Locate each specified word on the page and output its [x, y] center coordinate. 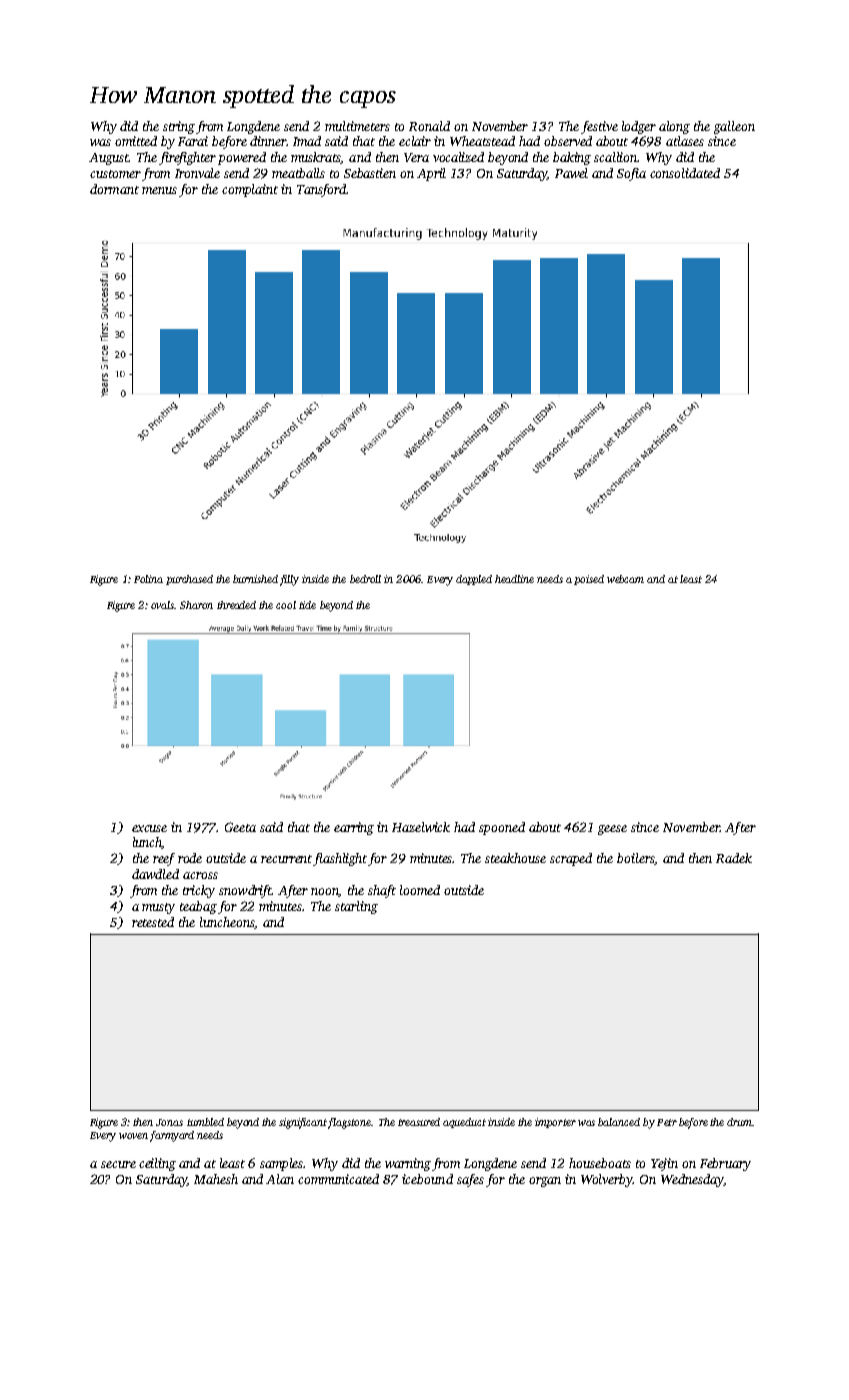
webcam [625, 579]
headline [514, 579]
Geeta [240, 827]
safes [470, 1180]
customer [115, 174]
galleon [734, 127]
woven [133, 1136]
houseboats [600, 1163]
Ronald [429, 126]
